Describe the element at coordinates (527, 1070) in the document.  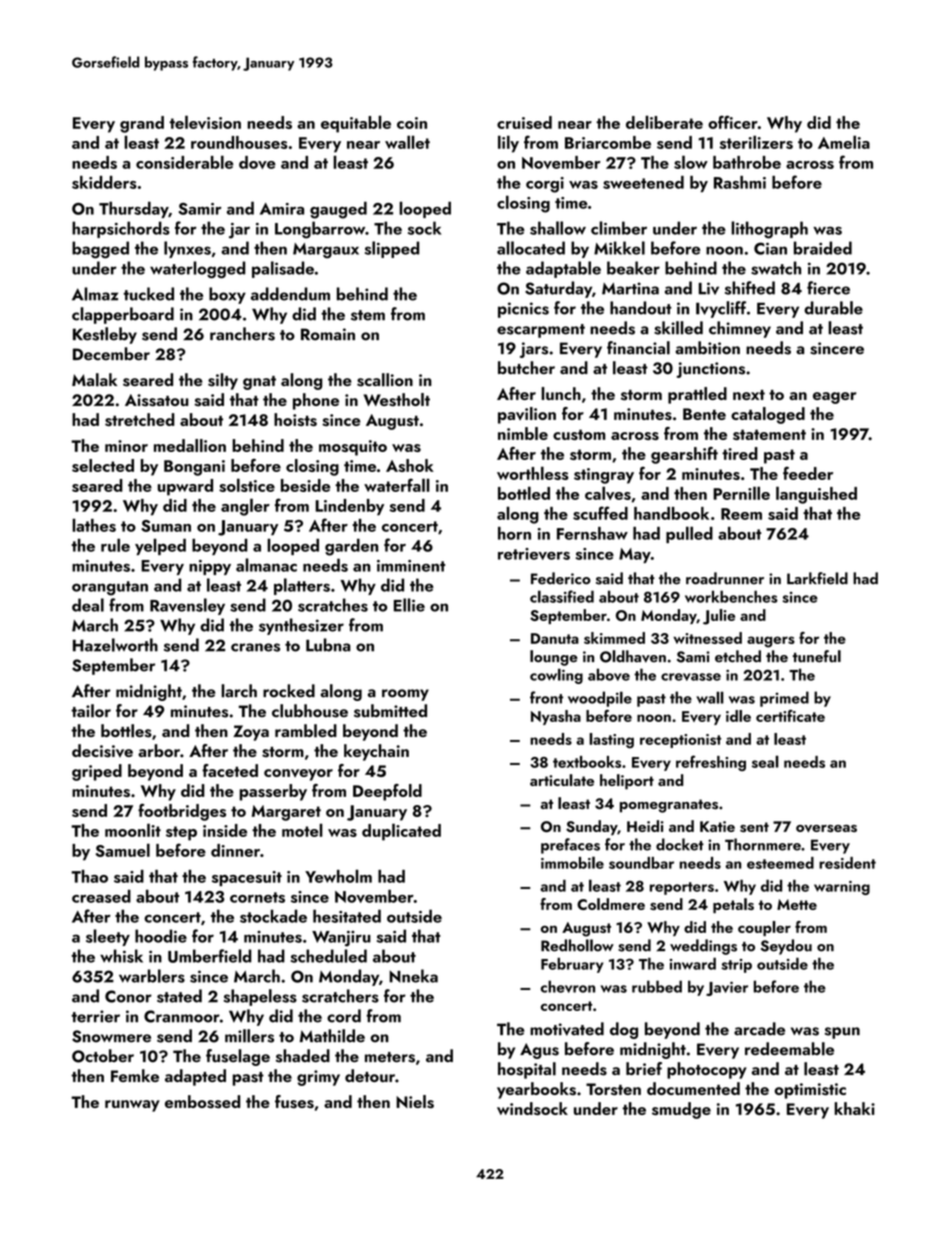
I see `hospital` at that location.
